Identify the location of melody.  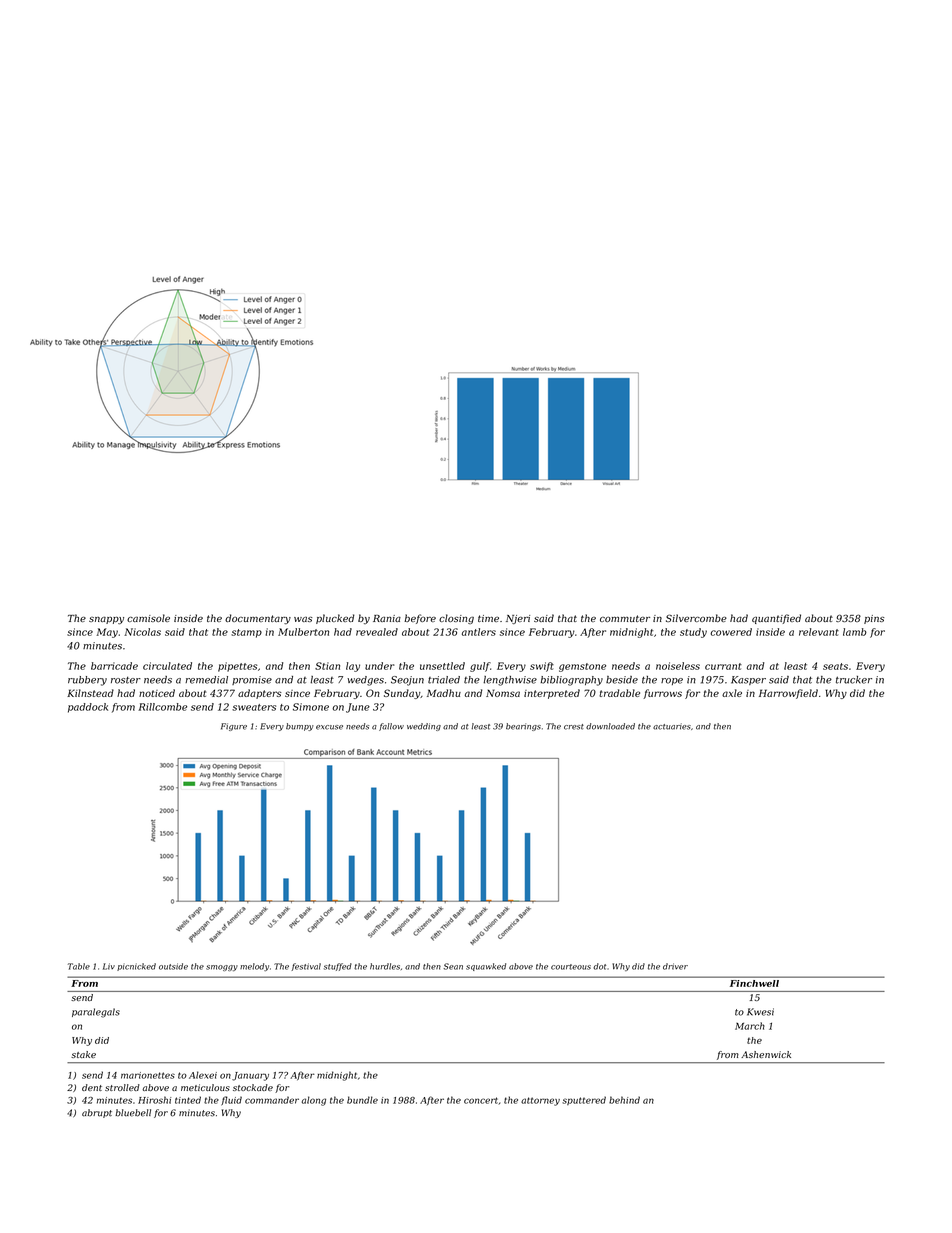
(254, 967).
